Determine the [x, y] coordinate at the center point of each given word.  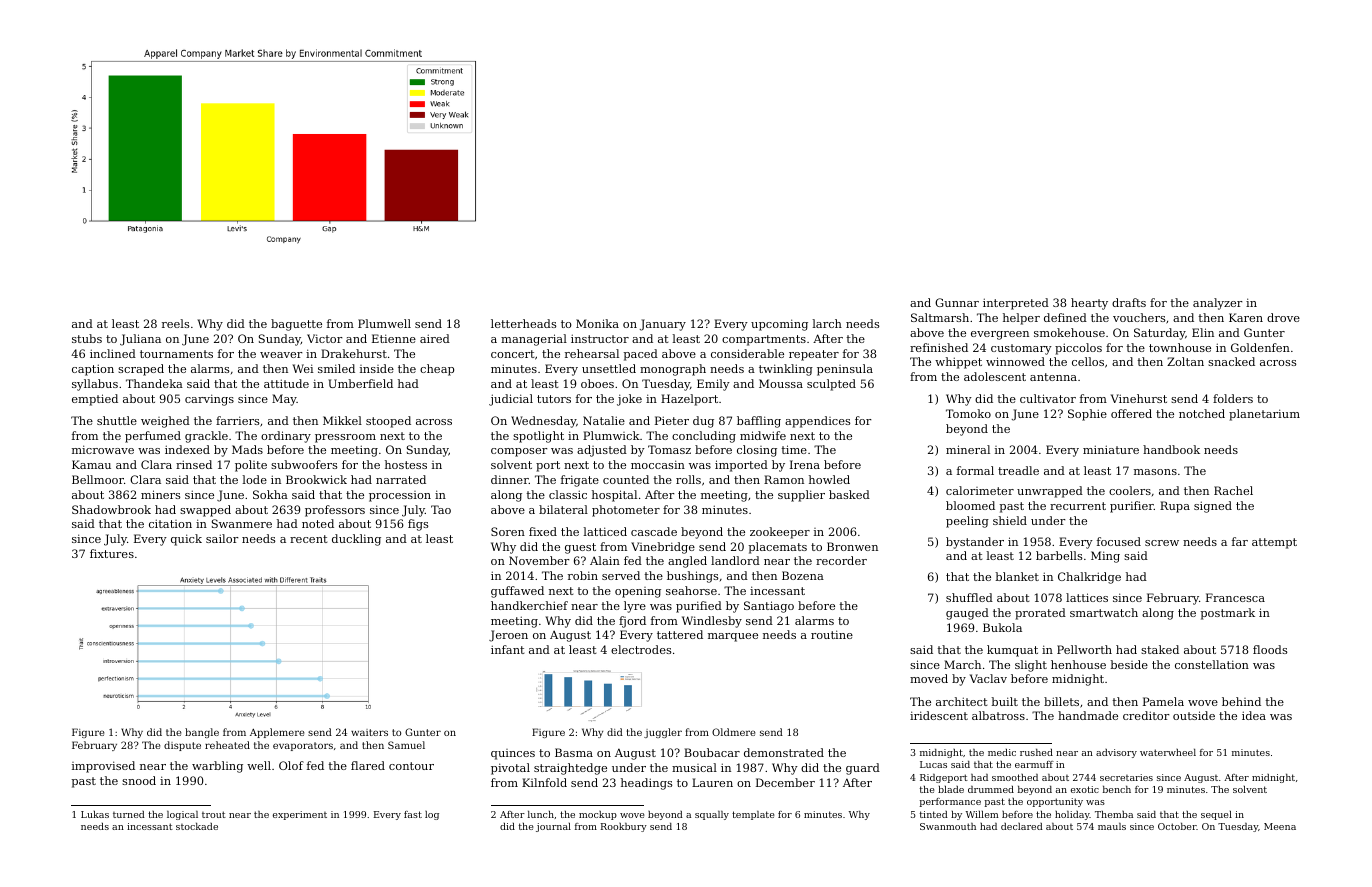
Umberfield [360, 383]
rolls [688, 479]
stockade [197, 826]
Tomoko [968, 413]
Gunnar [957, 302]
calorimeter [980, 490]
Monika [597, 323]
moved [929, 678]
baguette [296, 325]
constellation [1212, 664]
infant [507, 649]
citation [170, 523]
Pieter [672, 420]
